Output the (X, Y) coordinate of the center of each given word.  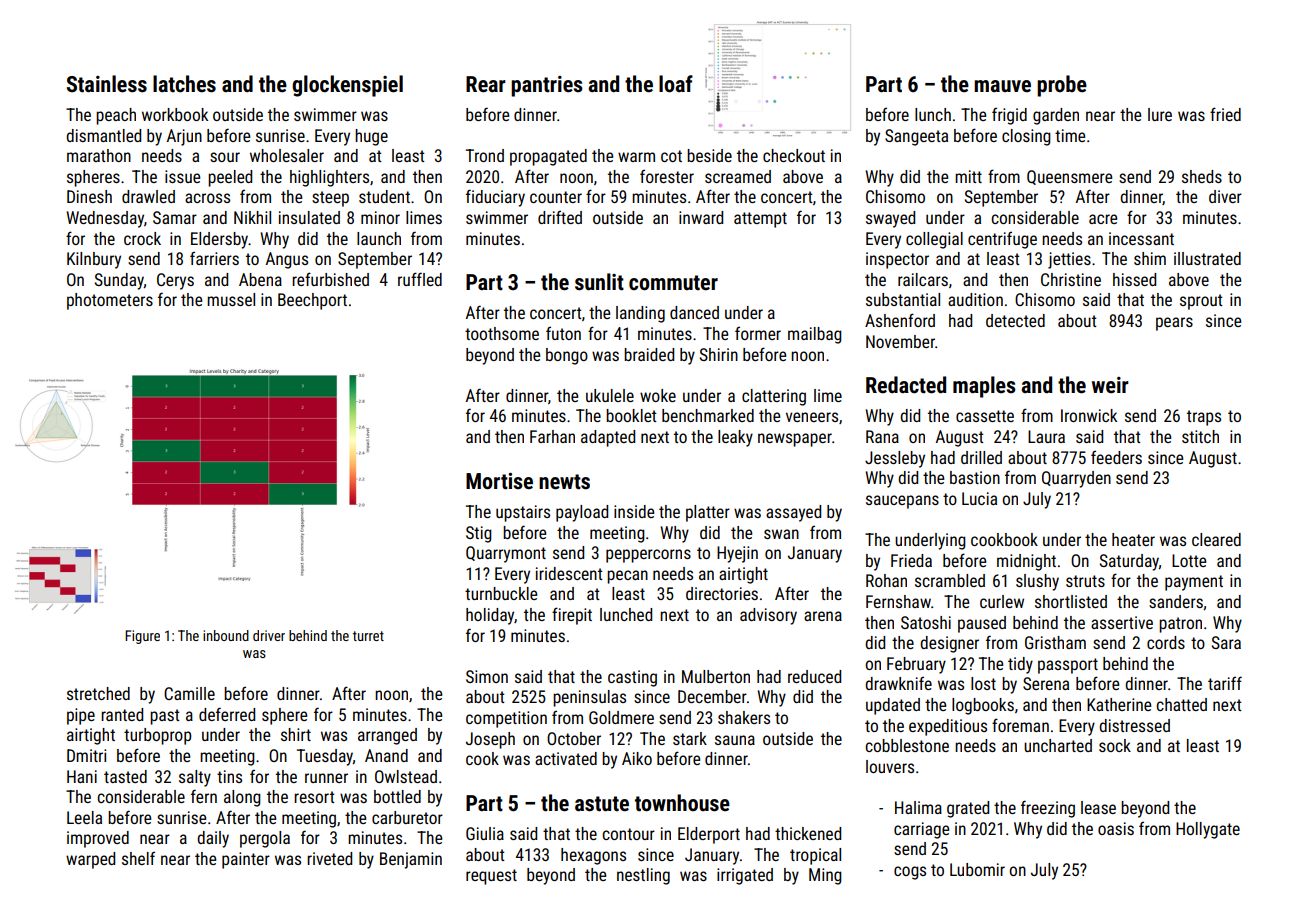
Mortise (499, 481)
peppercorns (648, 556)
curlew (1002, 601)
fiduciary (495, 198)
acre (1103, 219)
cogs (910, 873)
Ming (825, 876)
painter (246, 860)
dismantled (103, 135)
